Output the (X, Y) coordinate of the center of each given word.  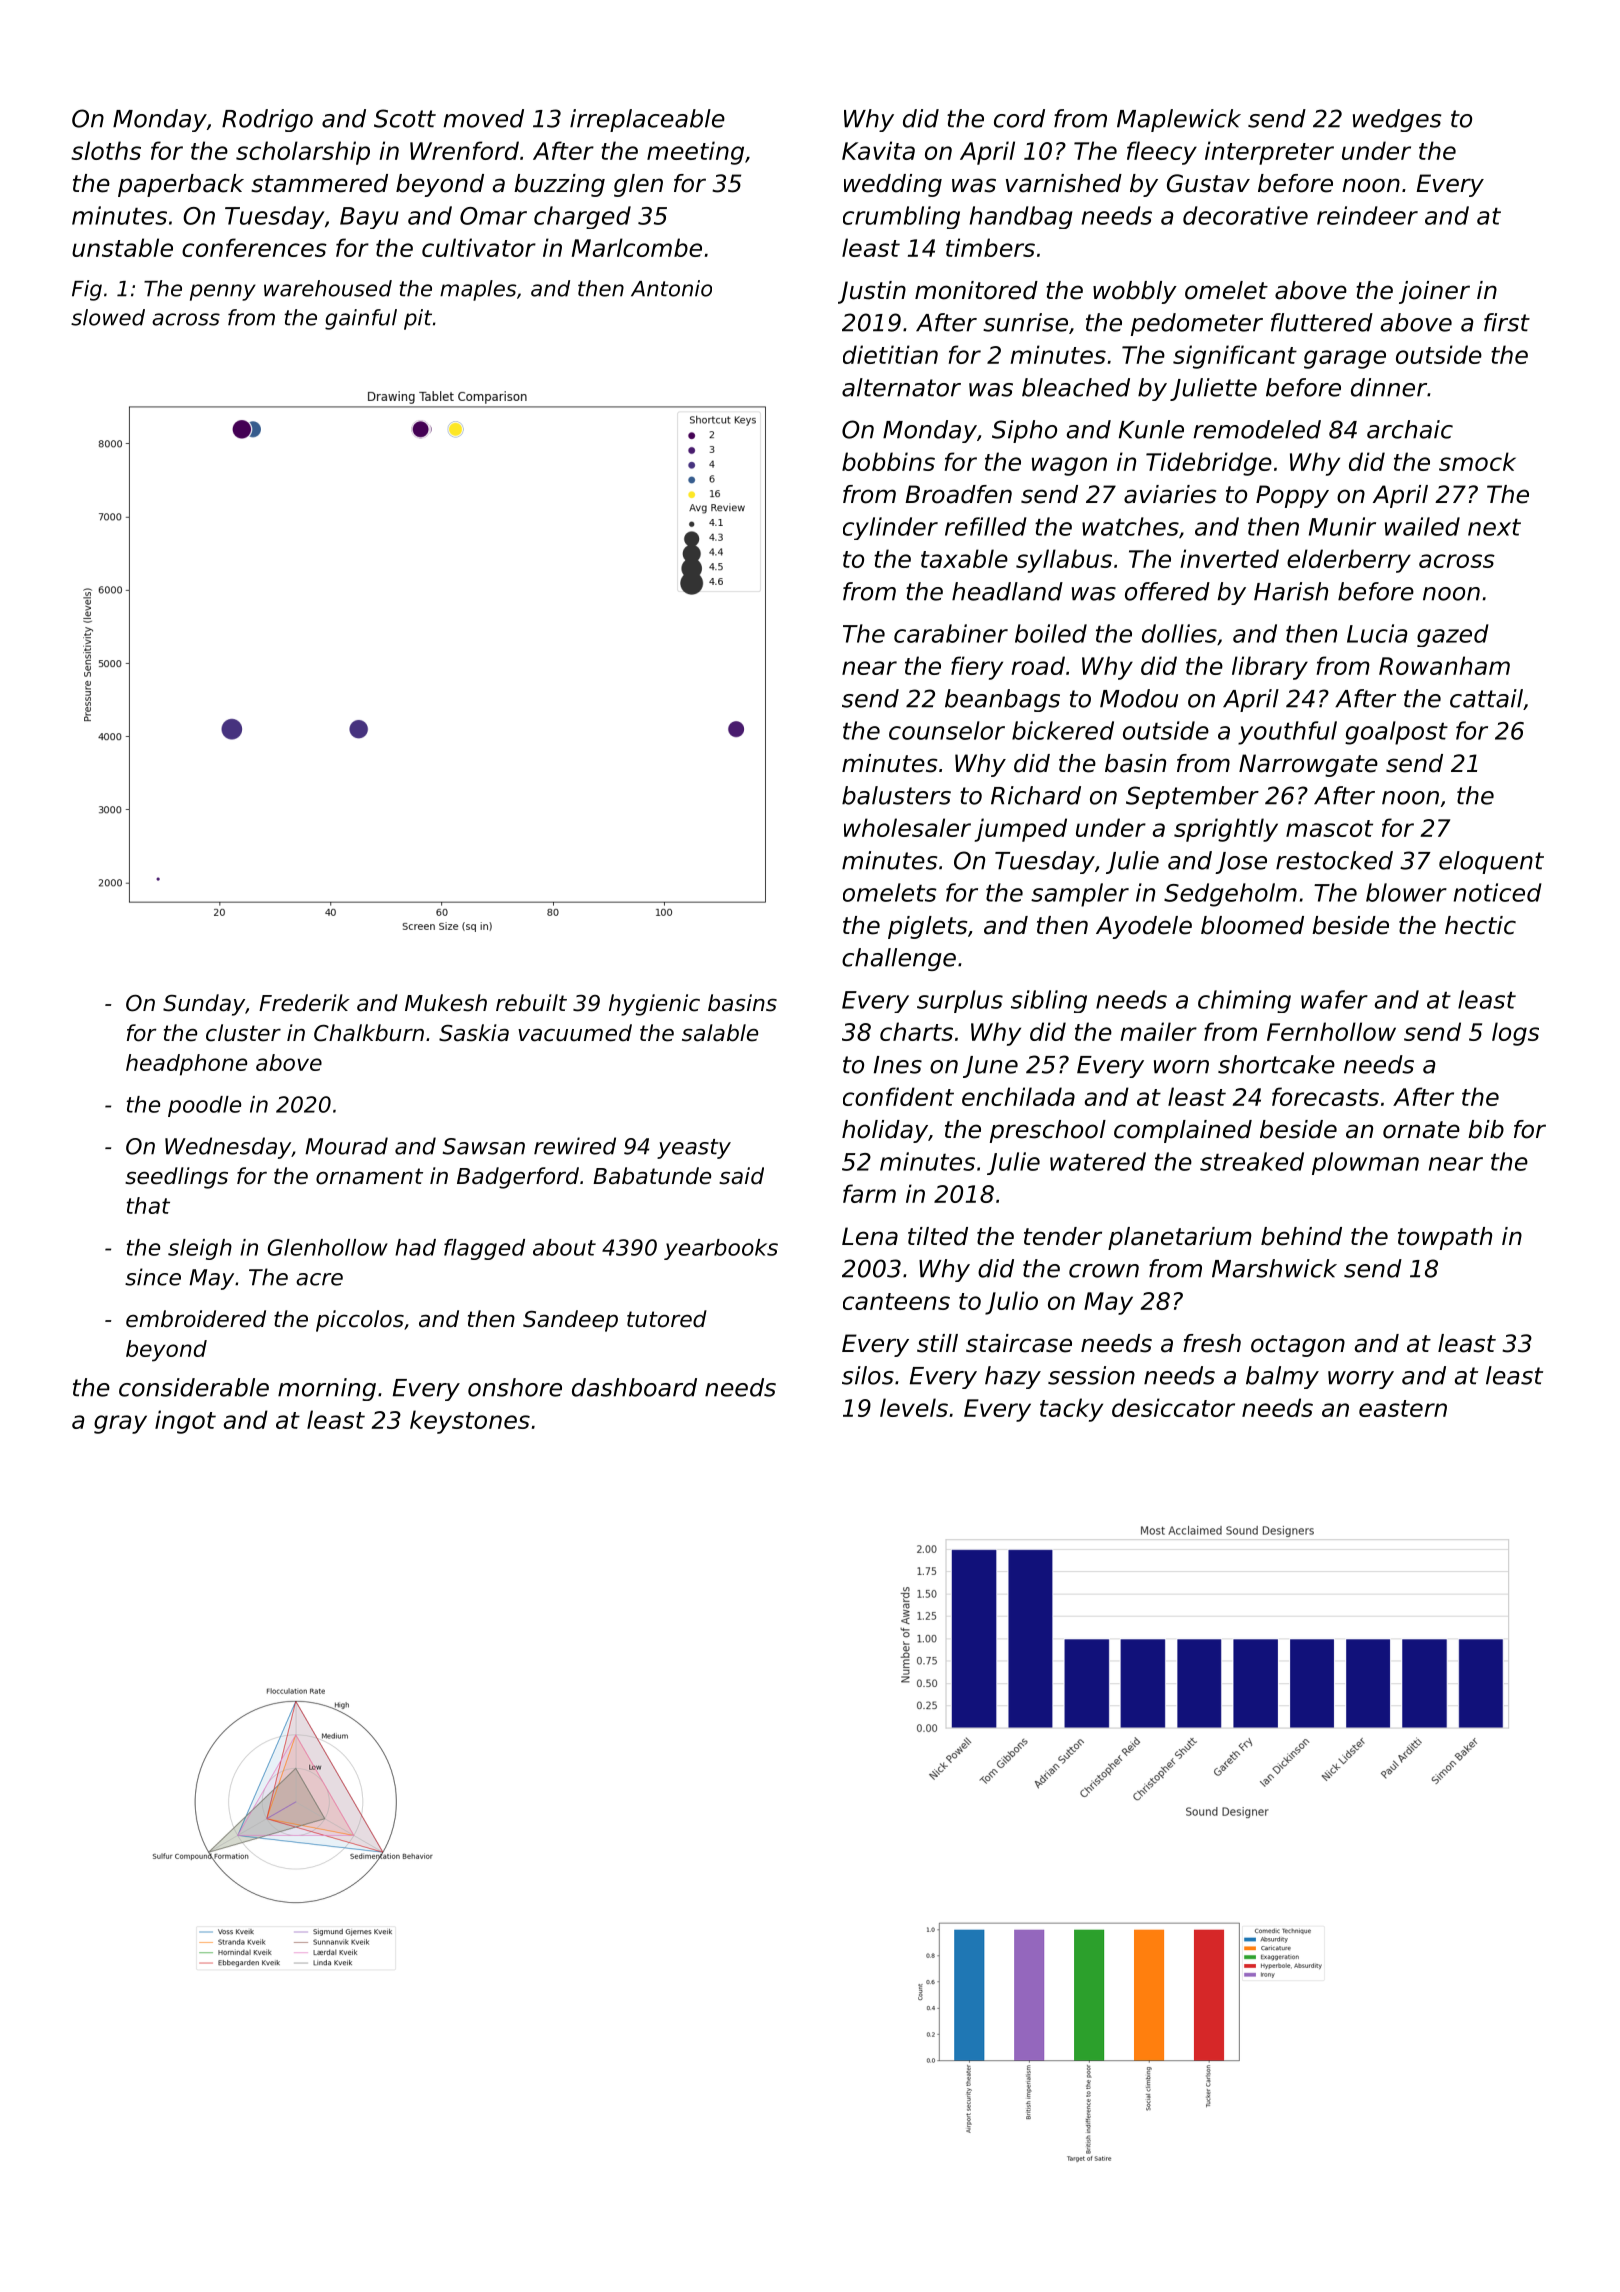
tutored (667, 1319)
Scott (405, 118)
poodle (204, 1106)
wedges (1397, 120)
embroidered (196, 1319)
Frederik (304, 1003)
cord (1019, 118)
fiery (977, 668)
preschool (1048, 1131)
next (1494, 527)
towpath (1445, 1238)
